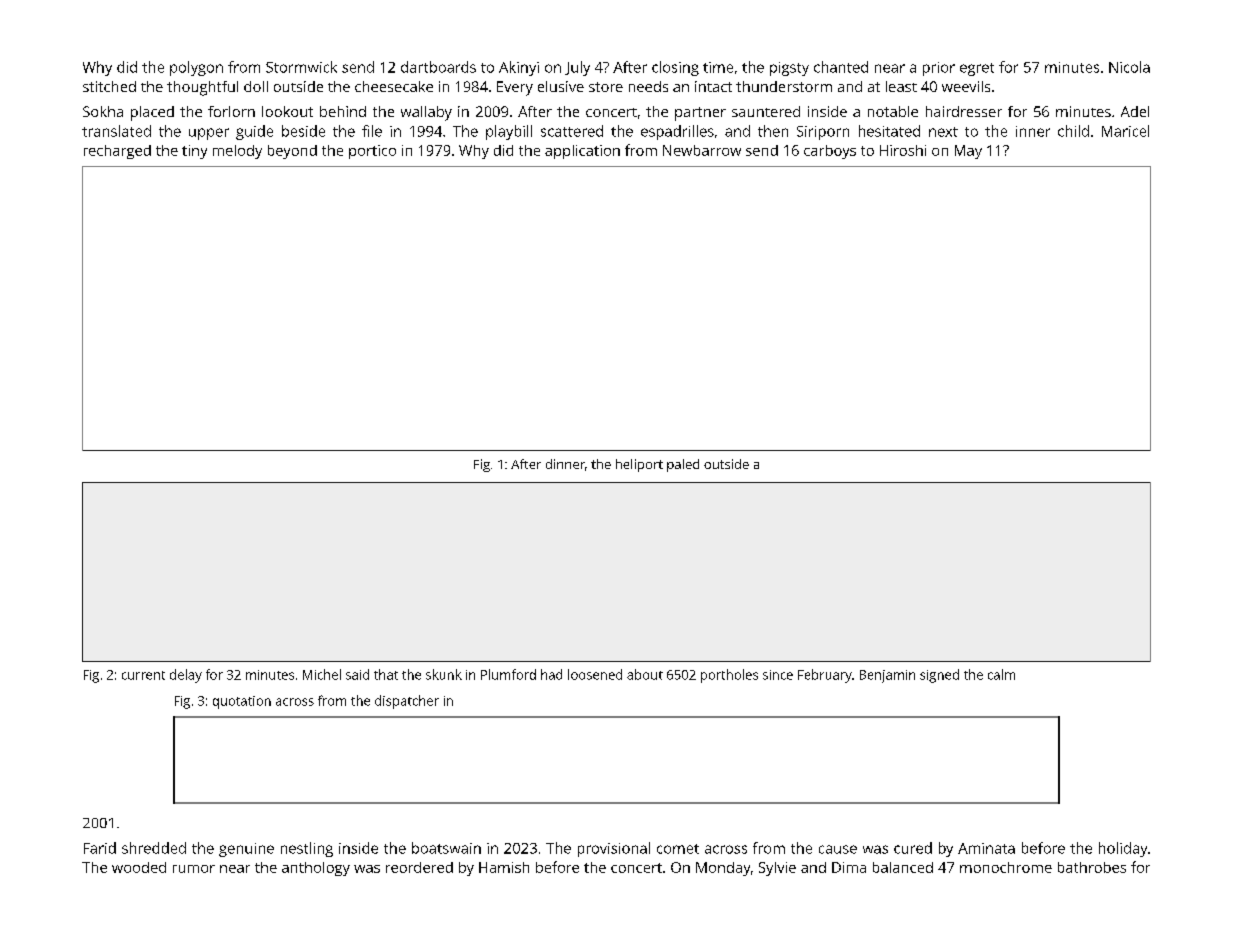  What do you see at coordinates (702, 150) in the screenshot?
I see `Newbarrow` at bounding box center [702, 150].
